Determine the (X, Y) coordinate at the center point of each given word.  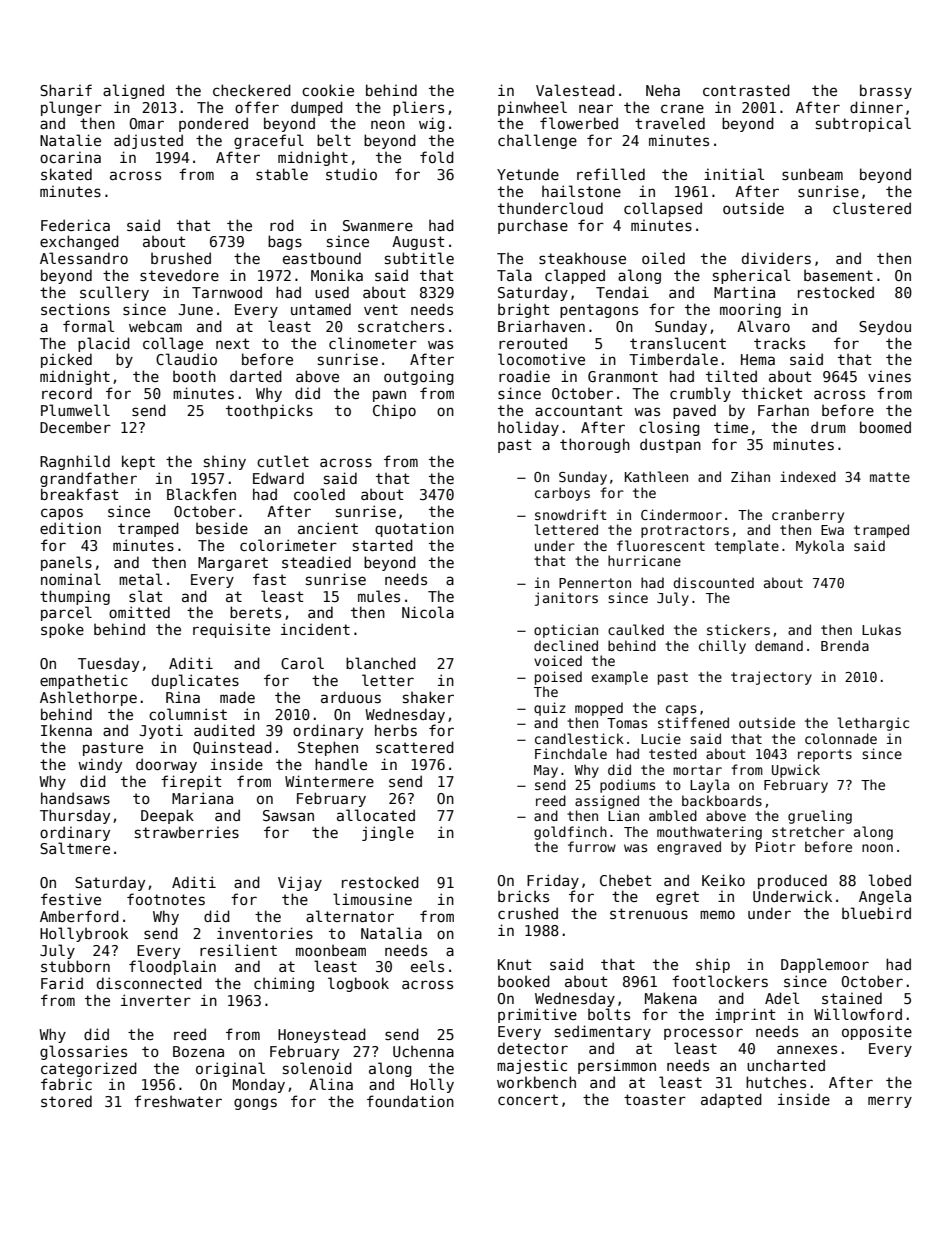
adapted (731, 1100)
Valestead (575, 90)
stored (66, 1101)
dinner (876, 107)
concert (528, 1099)
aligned (133, 91)
